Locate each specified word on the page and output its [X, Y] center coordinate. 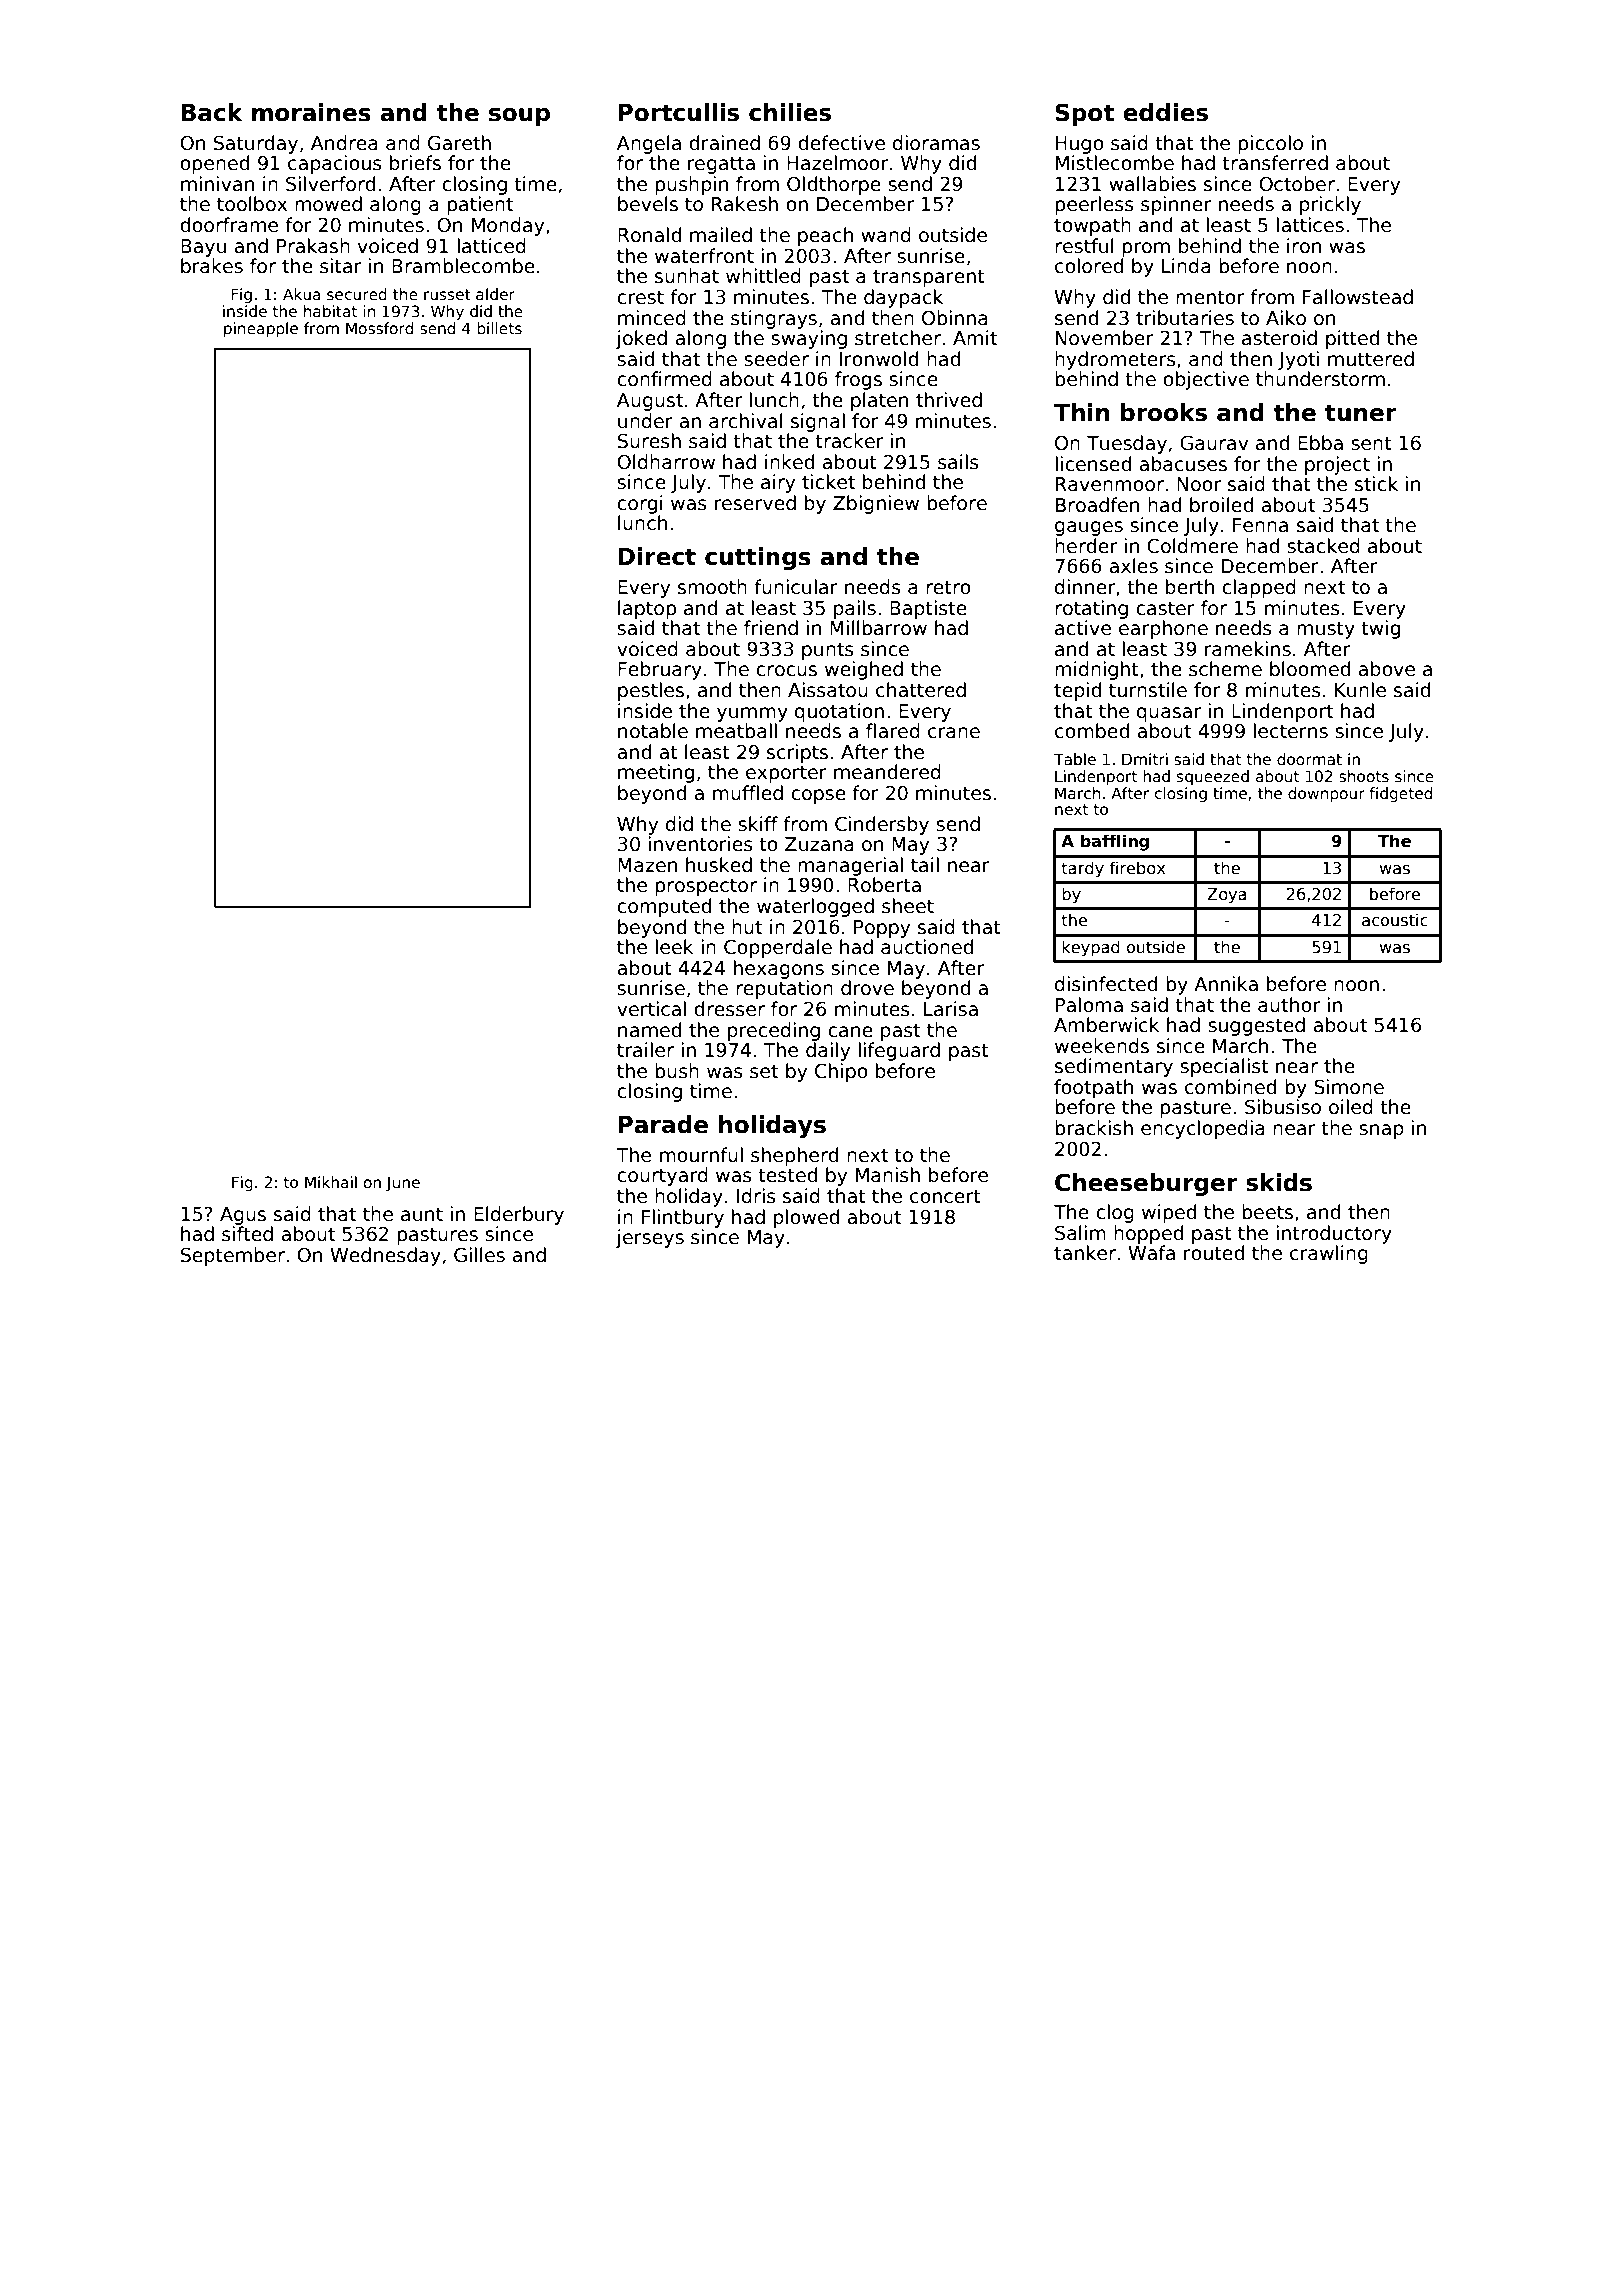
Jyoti [1298, 360]
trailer [645, 1050]
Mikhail [331, 1182]
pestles [651, 691]
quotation [839, 712]
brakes [212, 266]
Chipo [841, 1072]
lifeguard [899, 1051]
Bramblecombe [463, 266]
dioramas [936, 143]
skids [1279, 1182]
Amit [975, 337]
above [1387, 669]
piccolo [1270, 144]
